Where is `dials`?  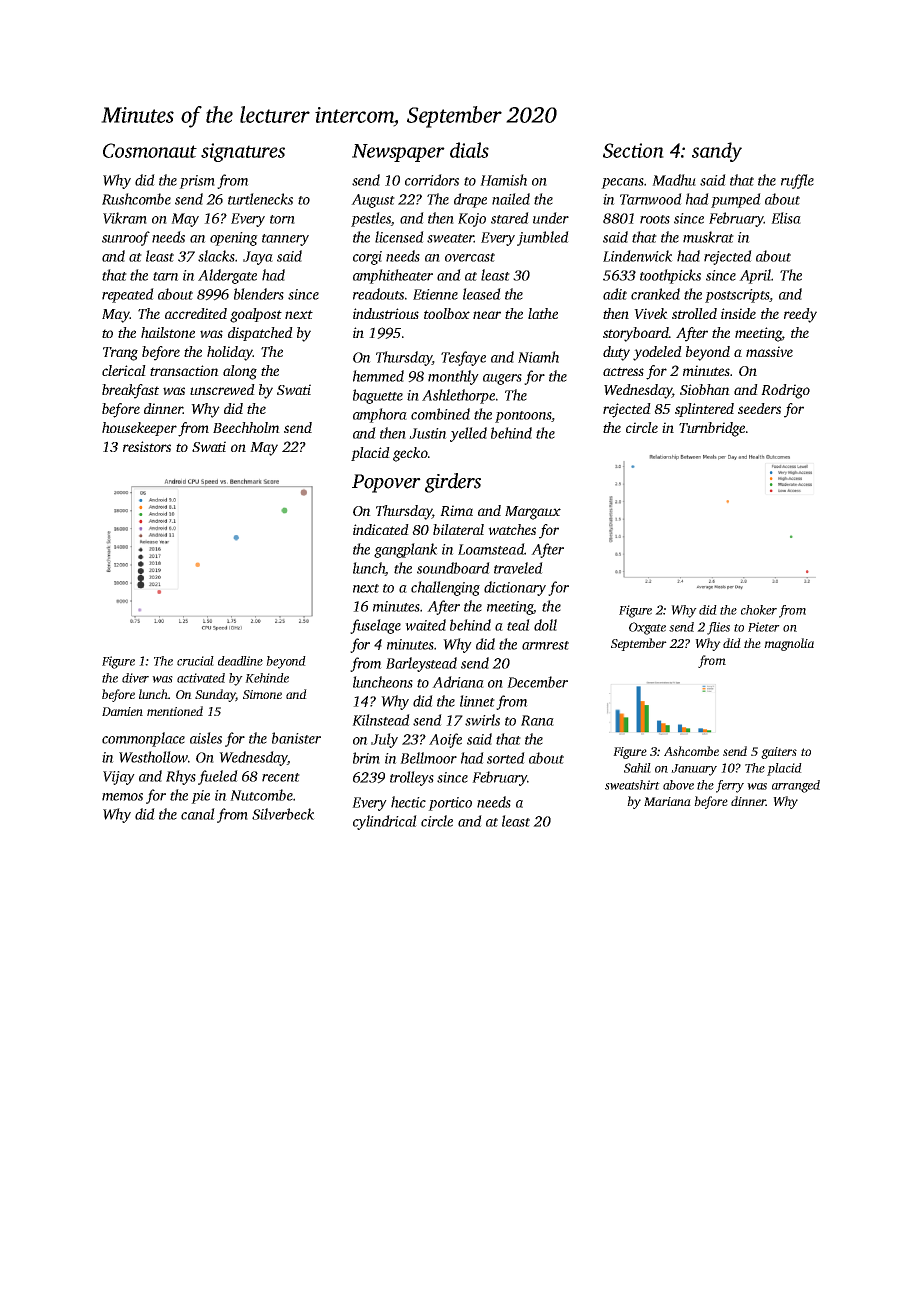
dials is located at coordinates (469, 150).
